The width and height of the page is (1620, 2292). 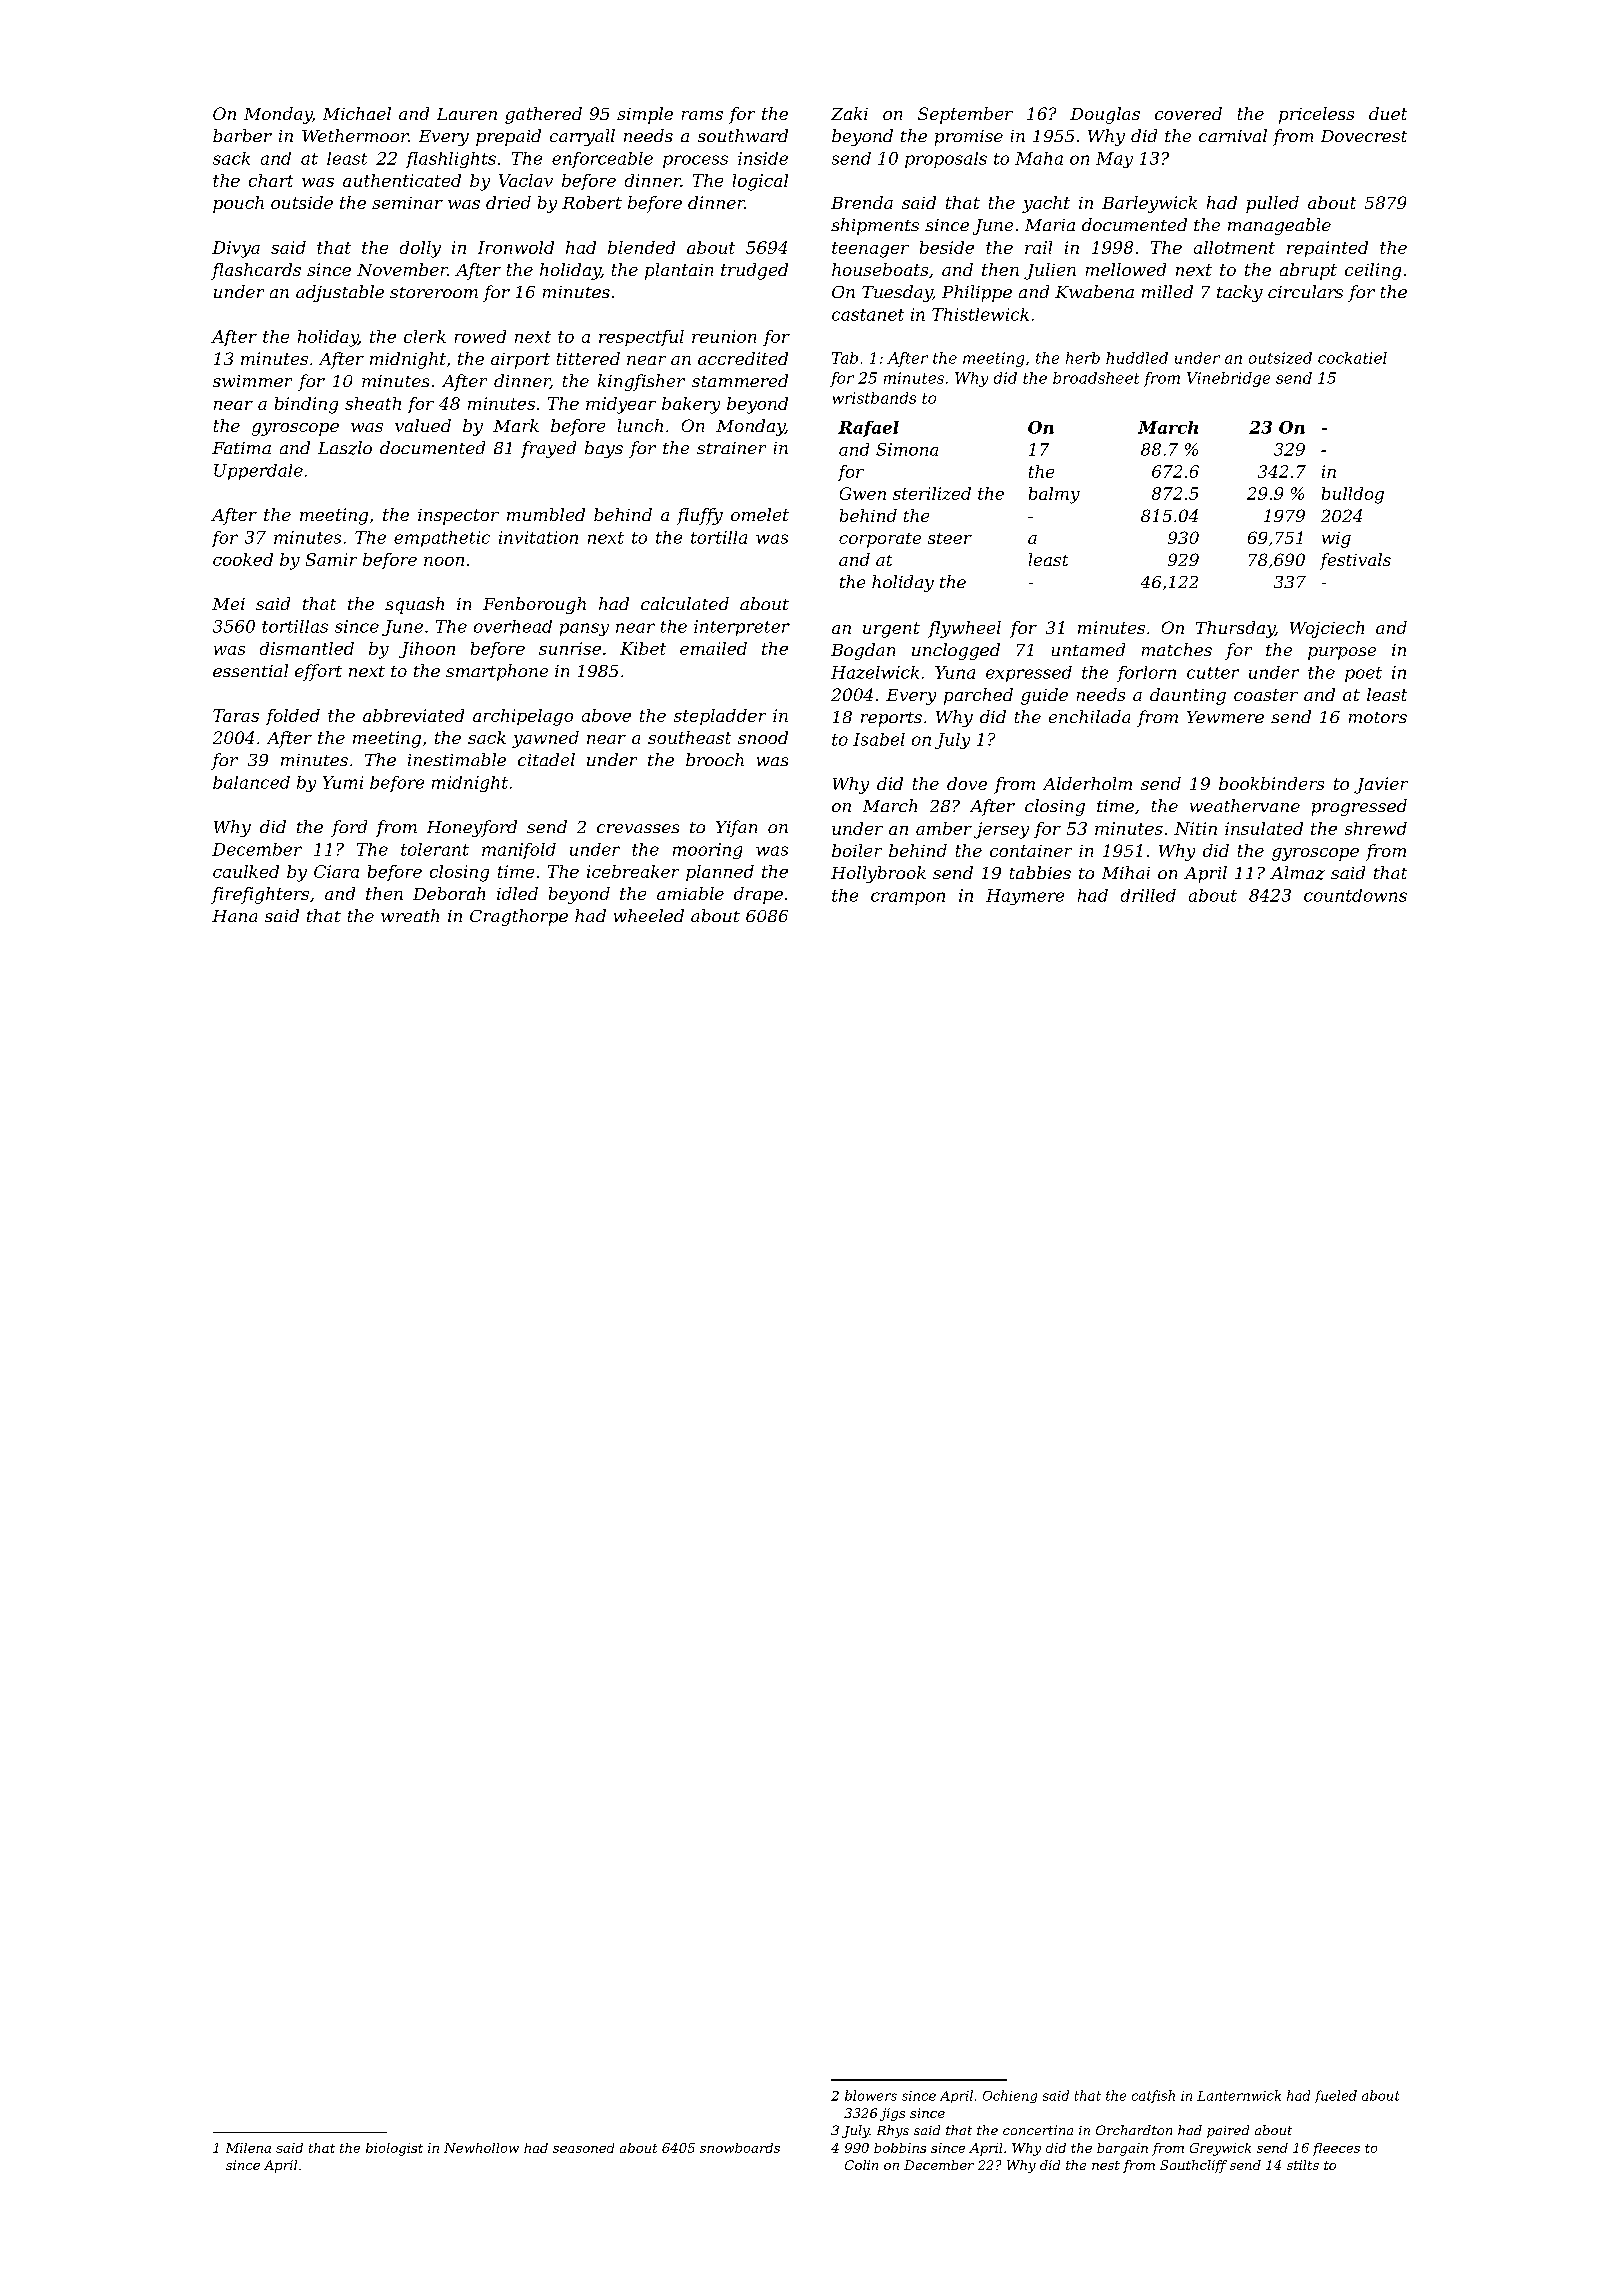 What do you see at coordinates (302, 202) in the page?
I see `outside` at bounding box center [302, 202].
